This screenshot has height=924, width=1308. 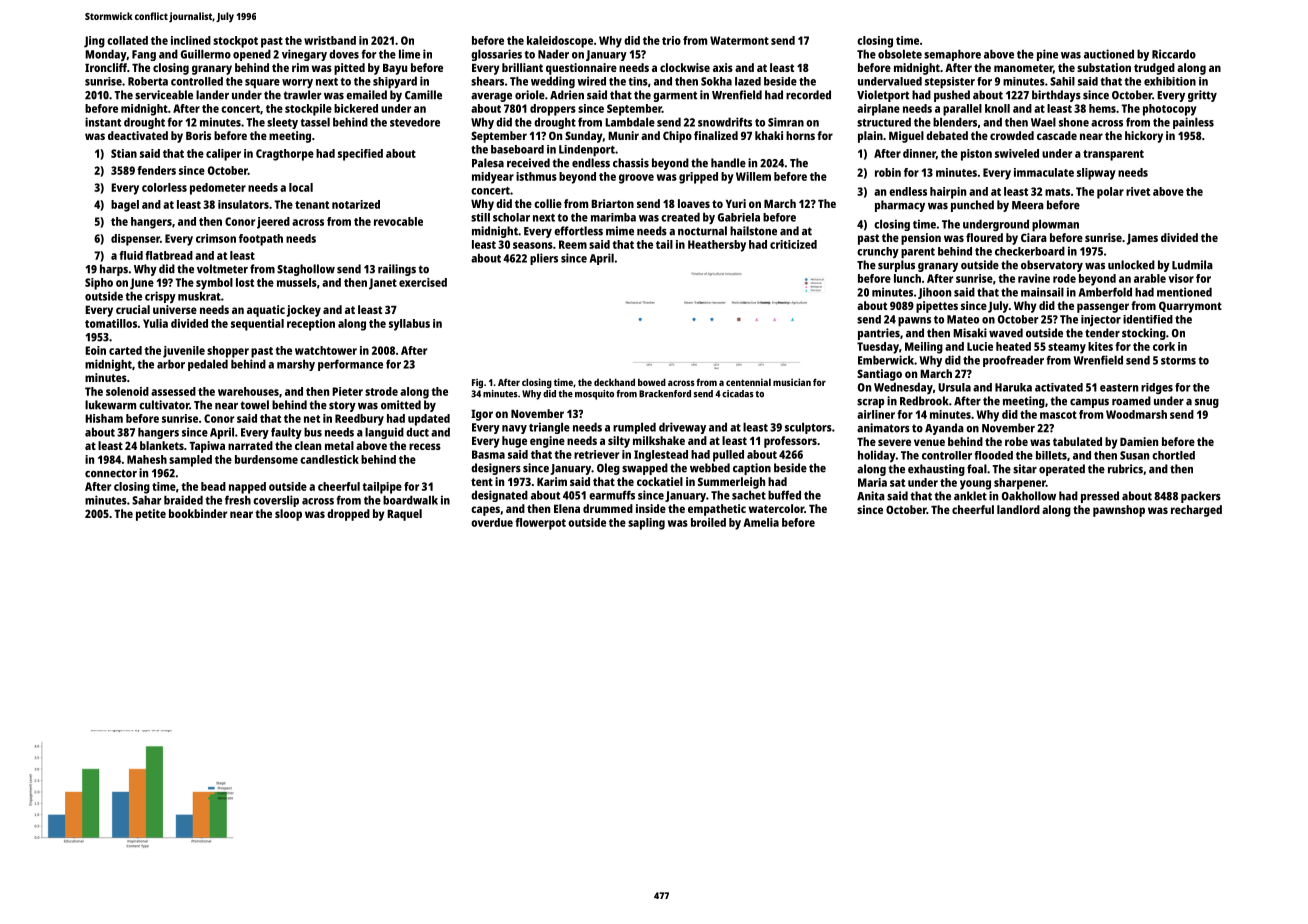 I want to click on kaleidoscope, so click(x=560, y=42).
